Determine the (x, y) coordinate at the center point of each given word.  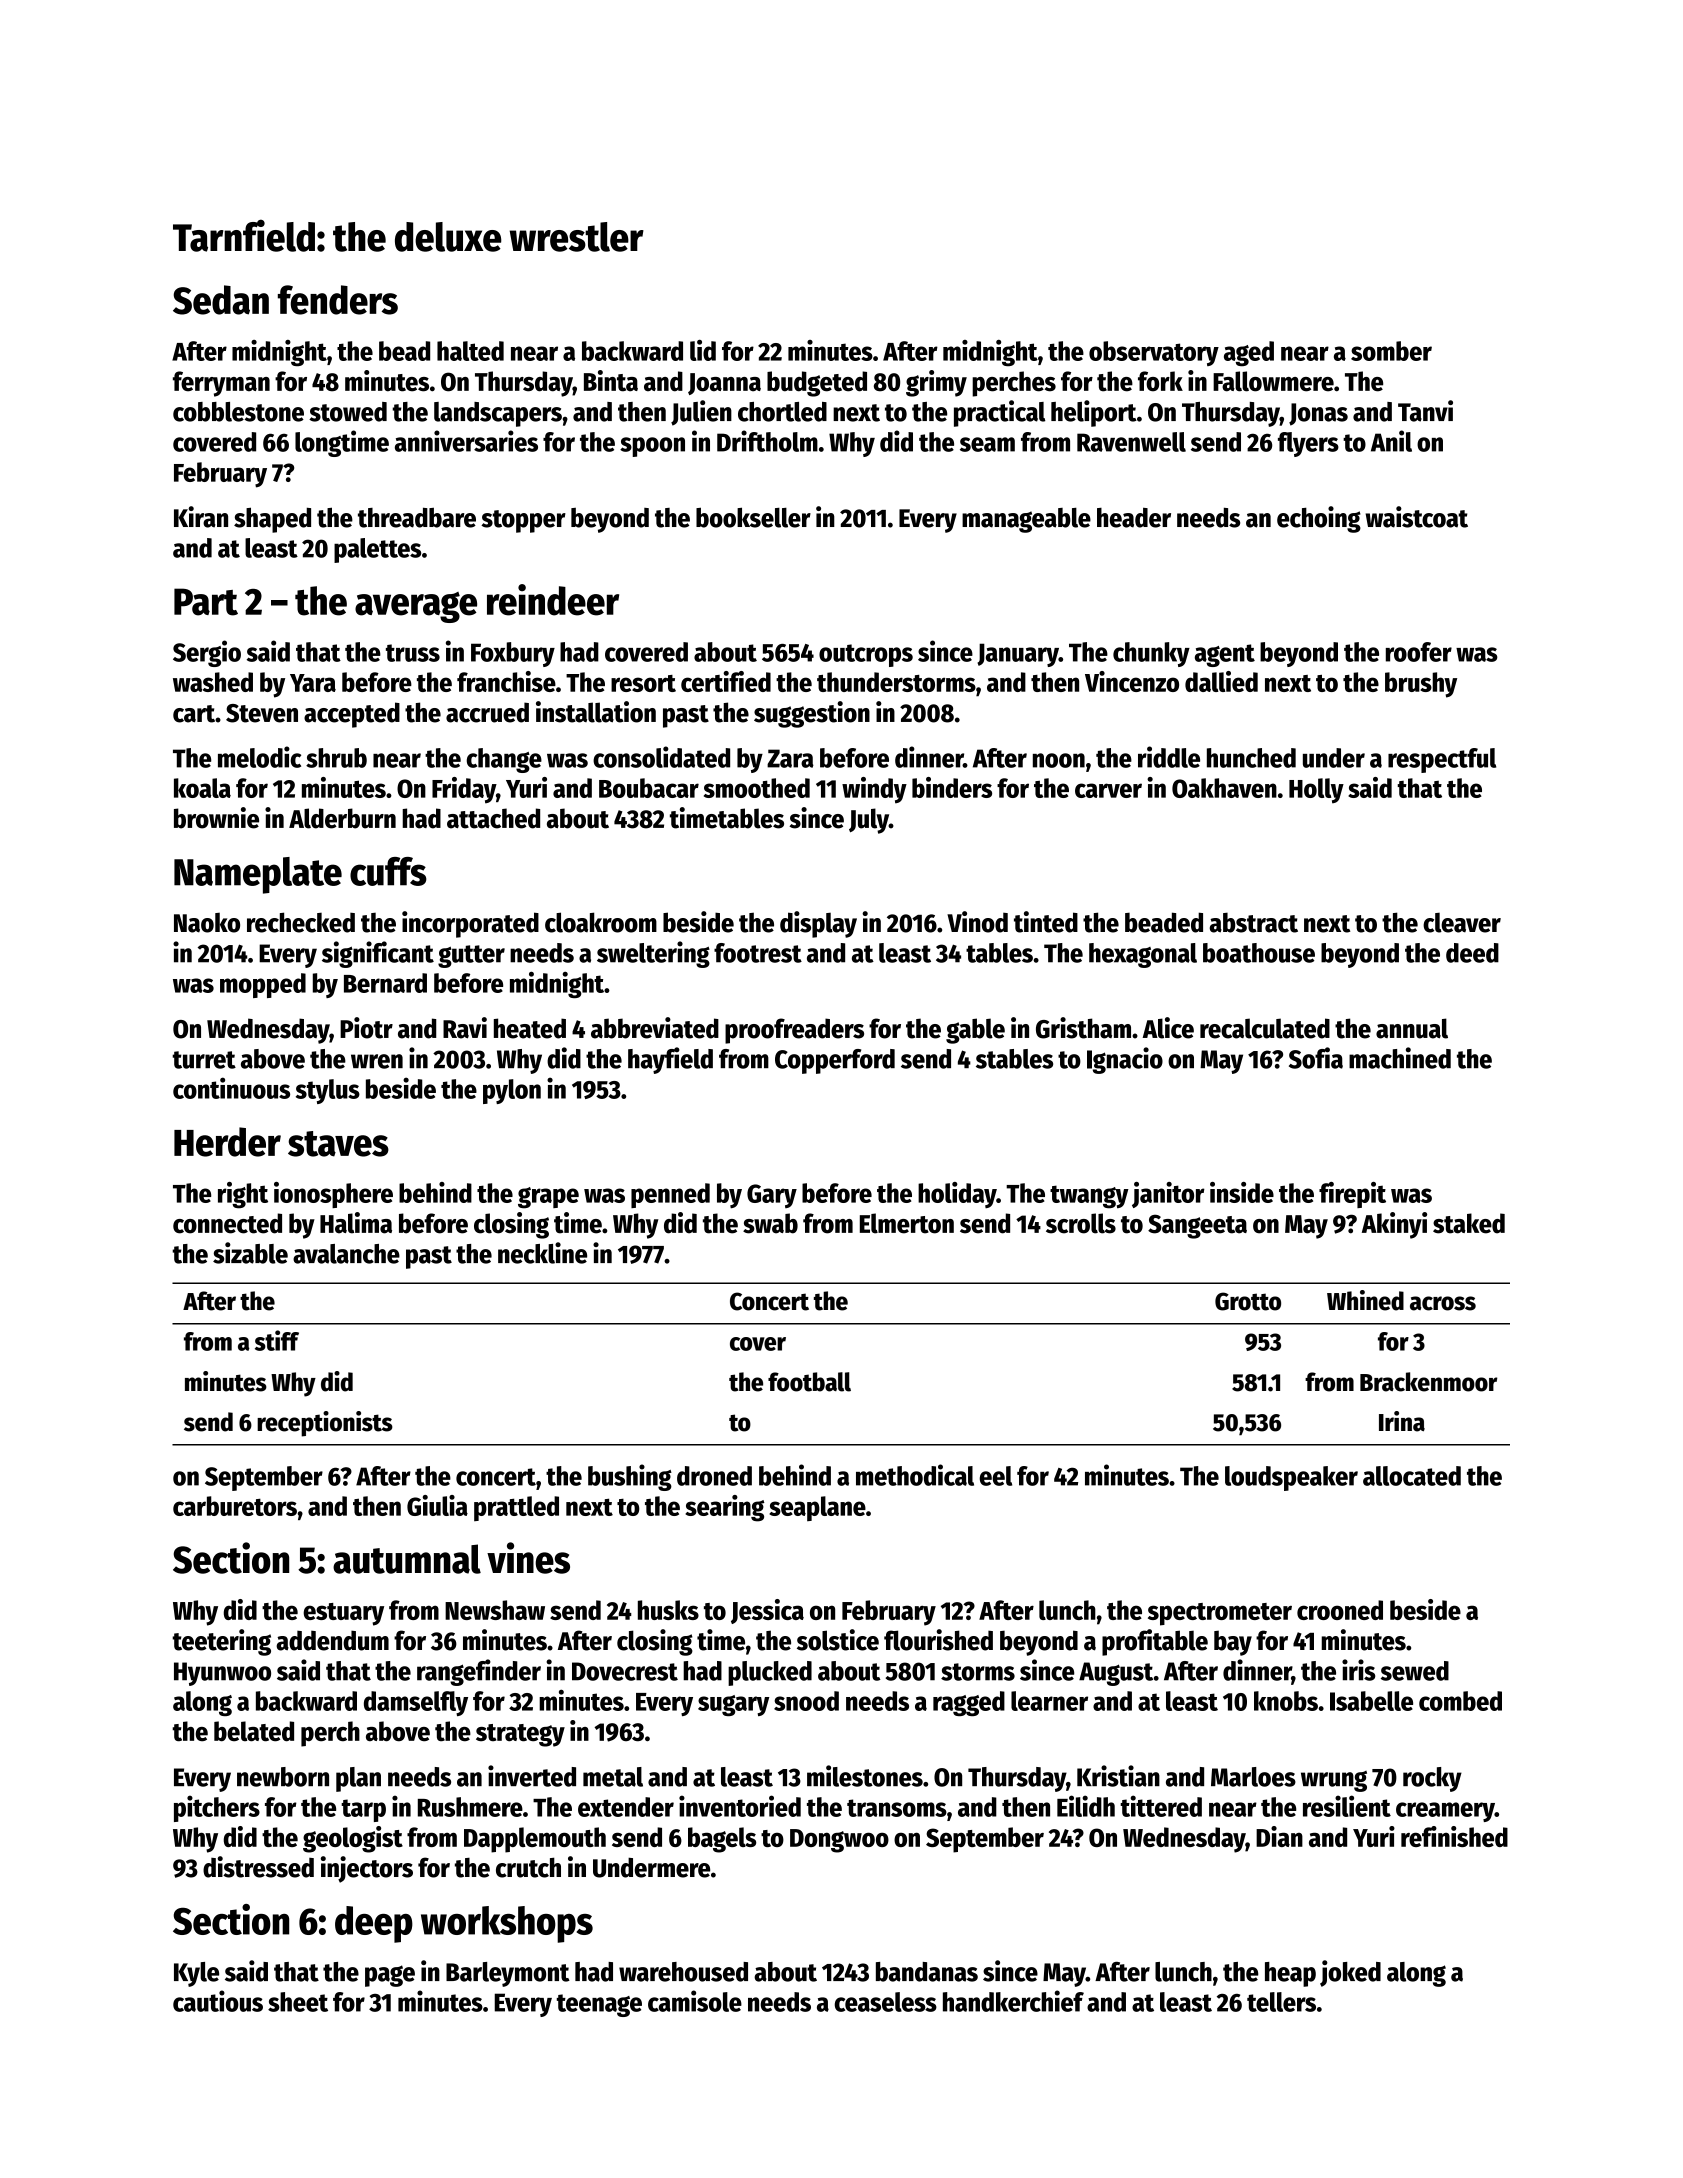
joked (1350, 1973)
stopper (523, 521)
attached (493, 818)
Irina (1402, 1421)
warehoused (683, 1972)
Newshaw (495, 1610)
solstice (838, 1640)
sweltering (653, 954)
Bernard (385, 983)
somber (1391, 351)
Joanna (724, 384)
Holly (1316, 791)
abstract (1253, 922)
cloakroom (601, 922)
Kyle (196, 1974)
